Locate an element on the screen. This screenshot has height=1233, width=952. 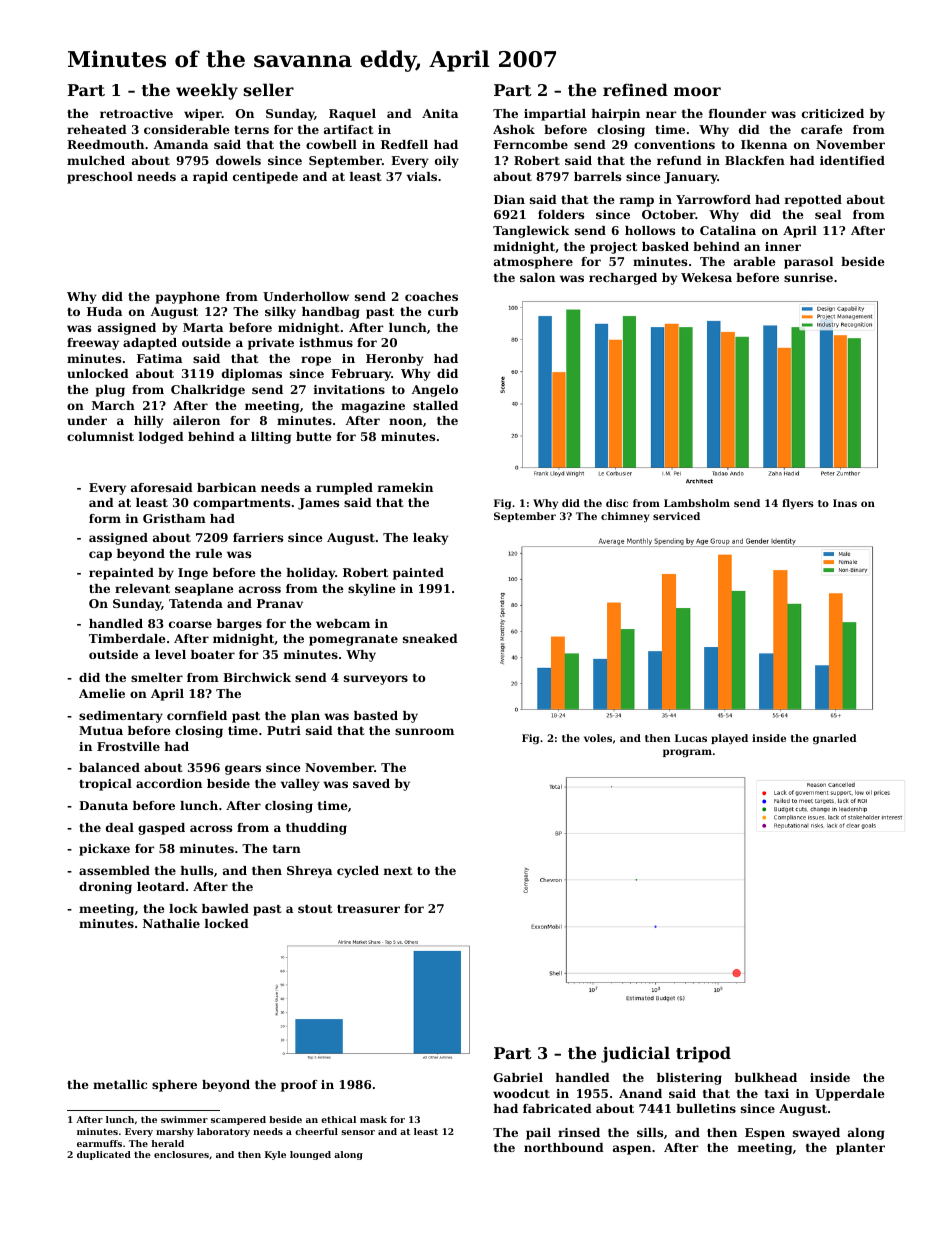
proof is located at coordinates (299, 1086).
